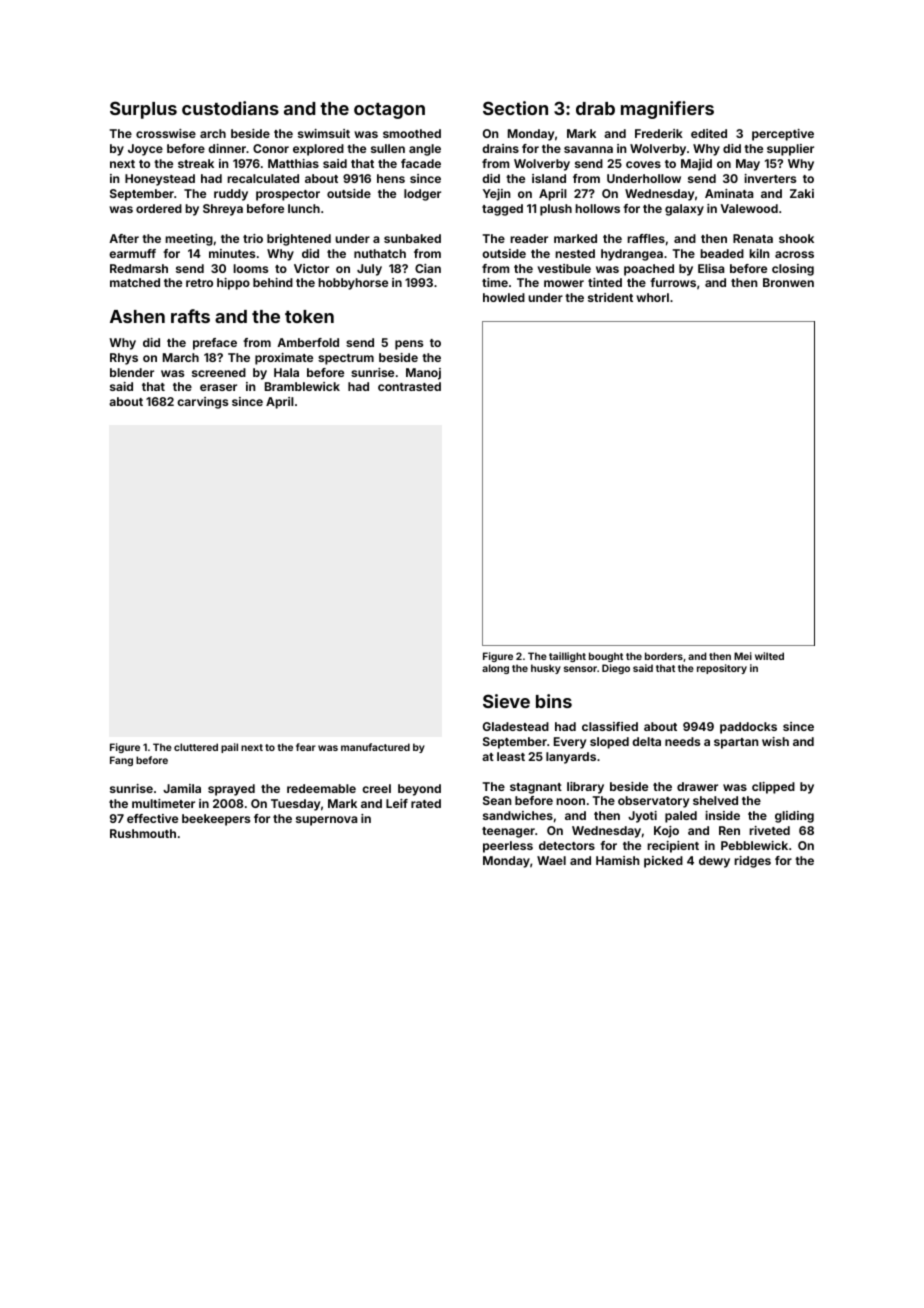  What do you see at coordinates (652, 297) in the image?
I see `whorl` at bounding box center [652, 297].
